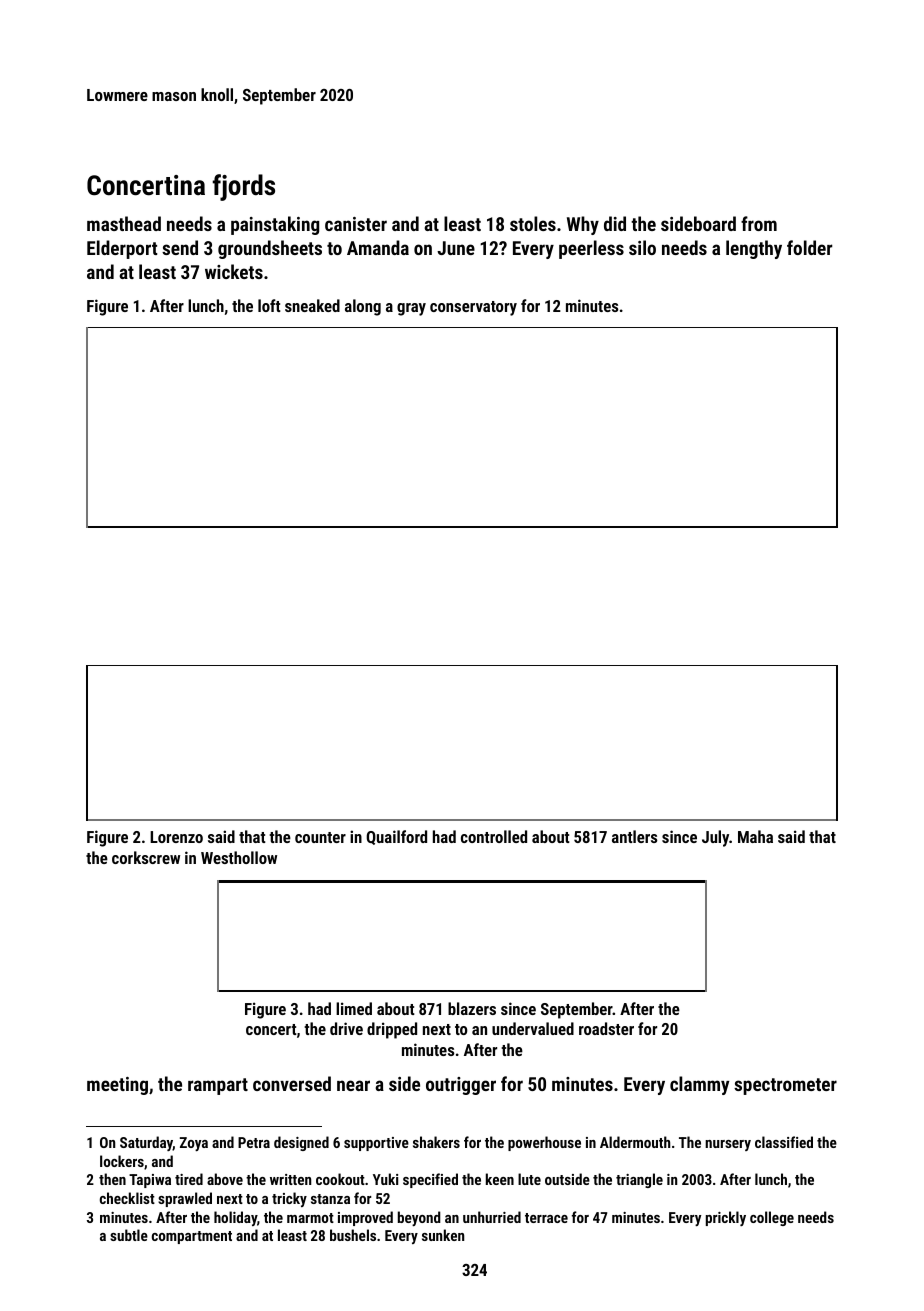 Image resolution: width=924 pixels, height=1311 pixels. Describe the element at coordinates (270, 249) in the screenshot. I see `groundsheets` at that location.
